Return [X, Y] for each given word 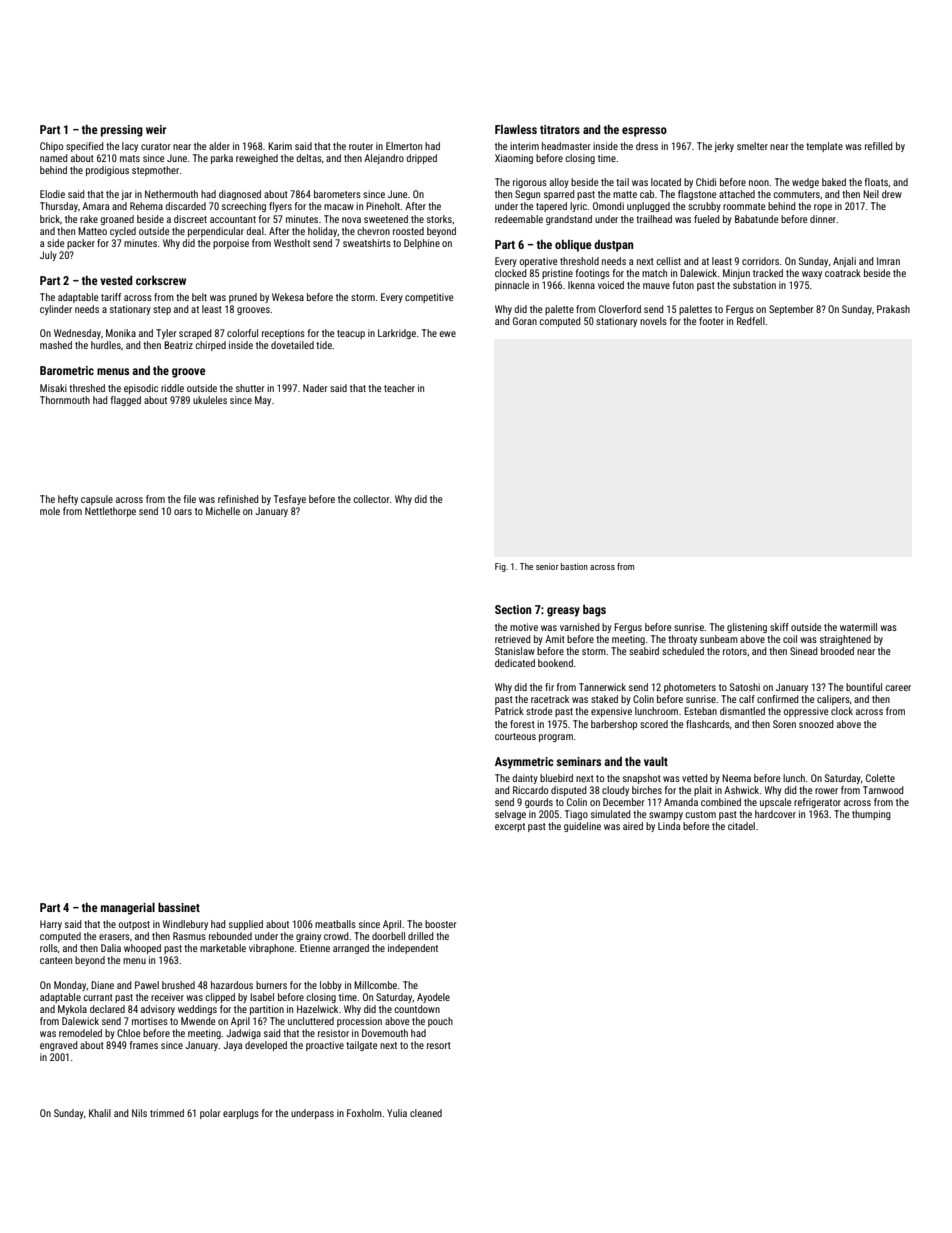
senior [547, 566]
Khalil [100, 1113]
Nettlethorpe [110, 512]
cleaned [426, 1113]
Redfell [751, 321]
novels [653, 321]
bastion [574, 566]
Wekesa [288, 297]
